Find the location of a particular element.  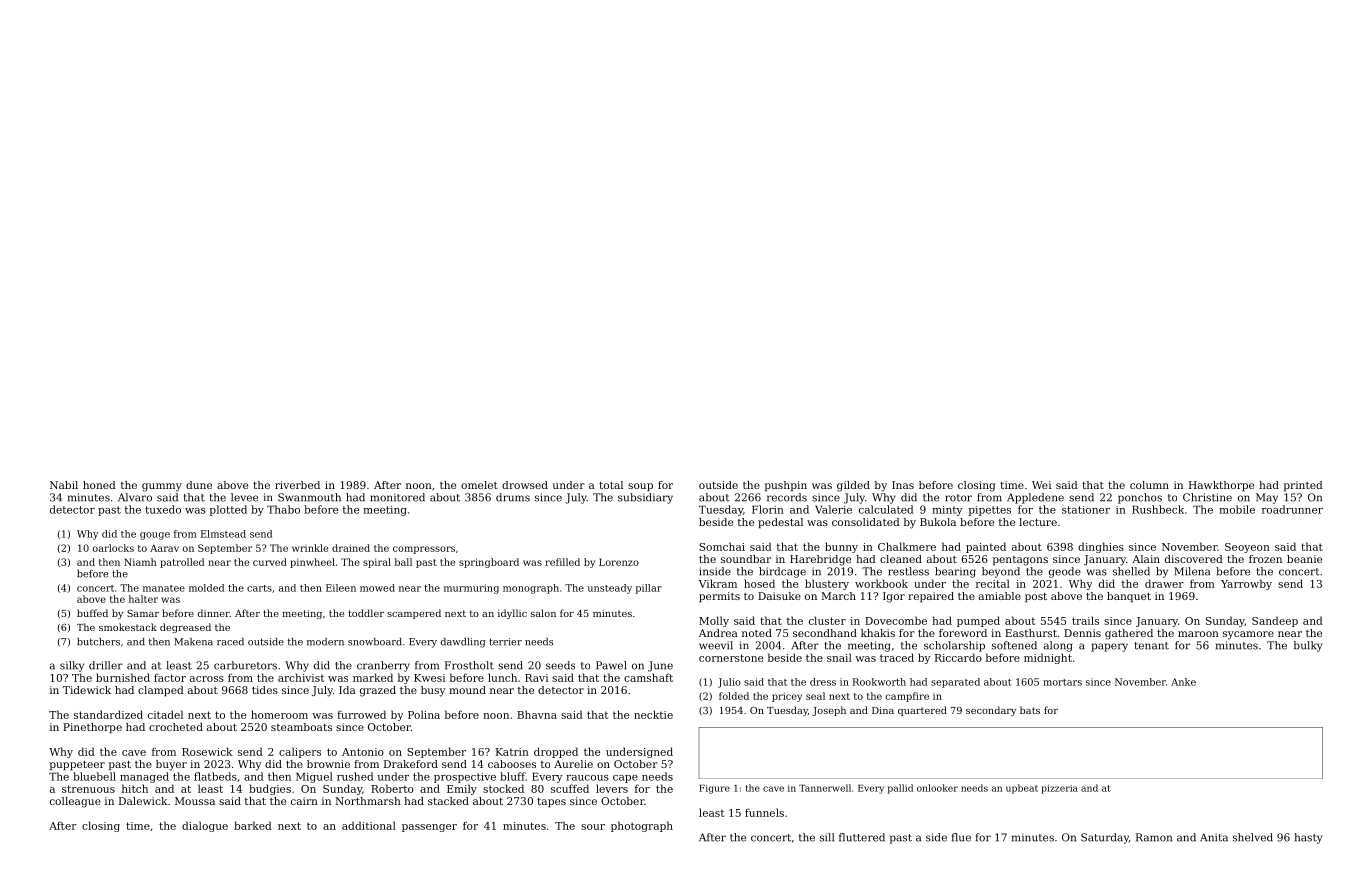

subsidiary is located at coordinates (645, 498).
